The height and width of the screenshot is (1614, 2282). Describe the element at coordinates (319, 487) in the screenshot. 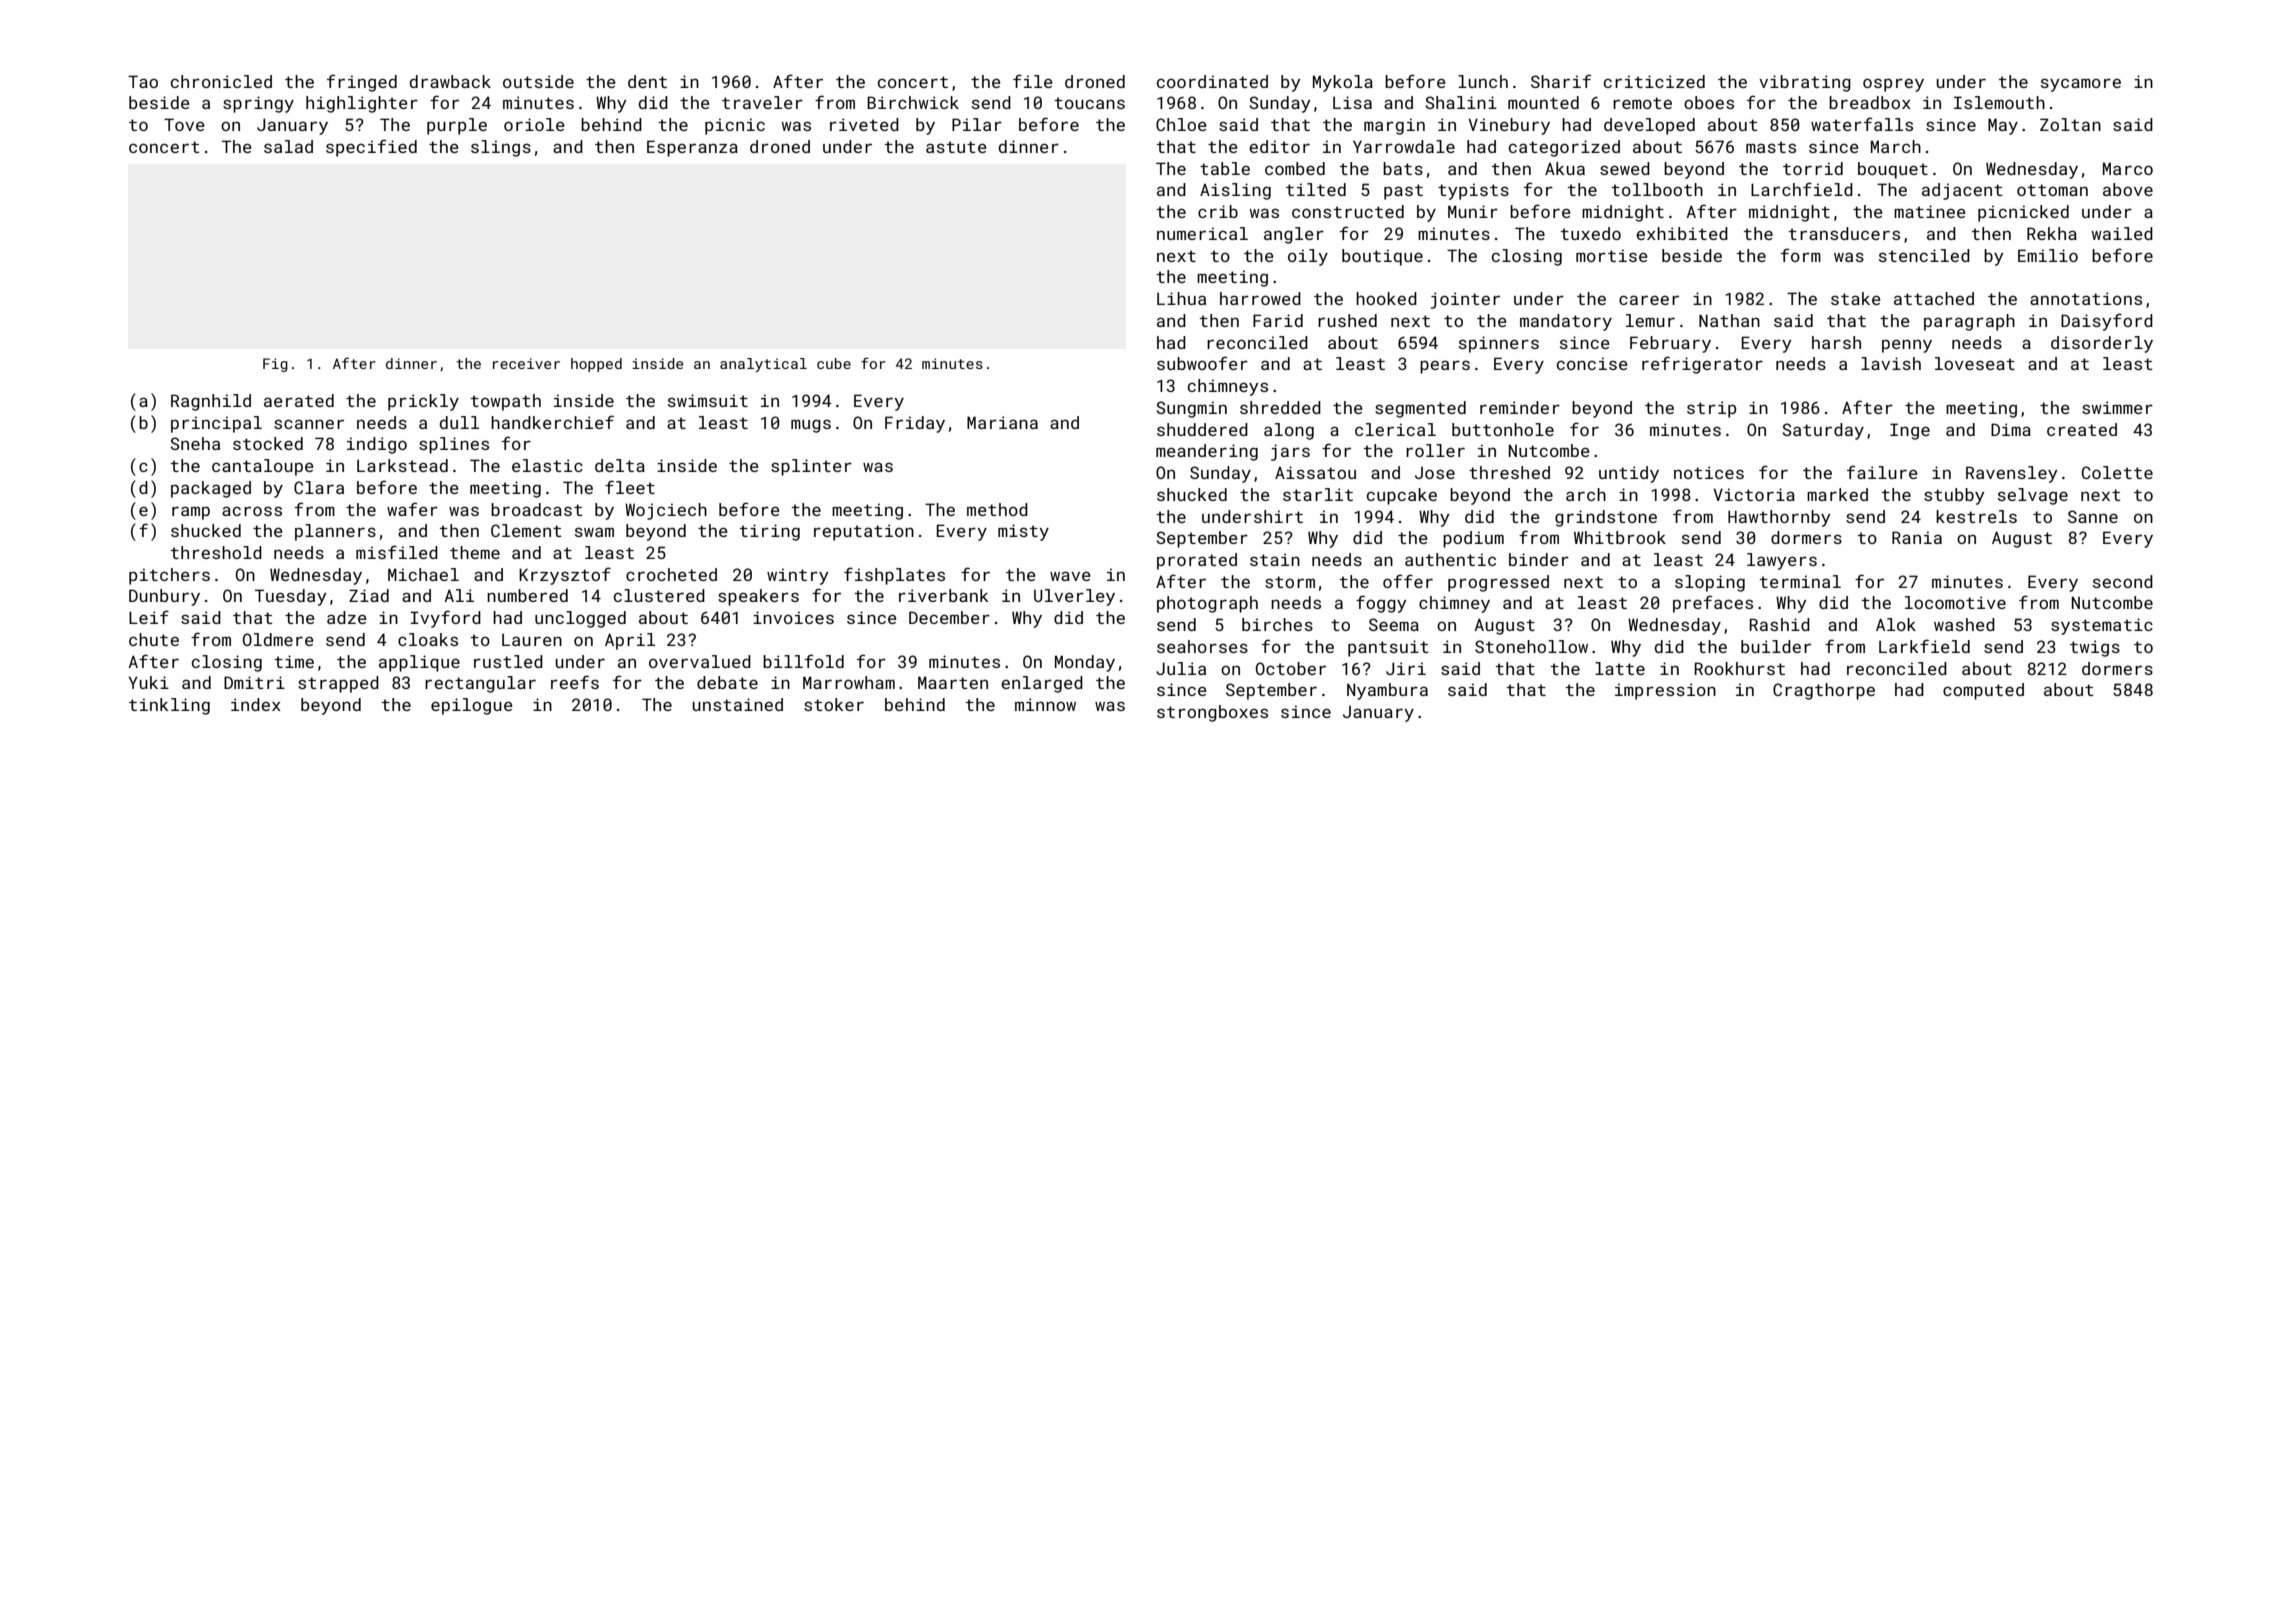

I see `Clara` at that location.
